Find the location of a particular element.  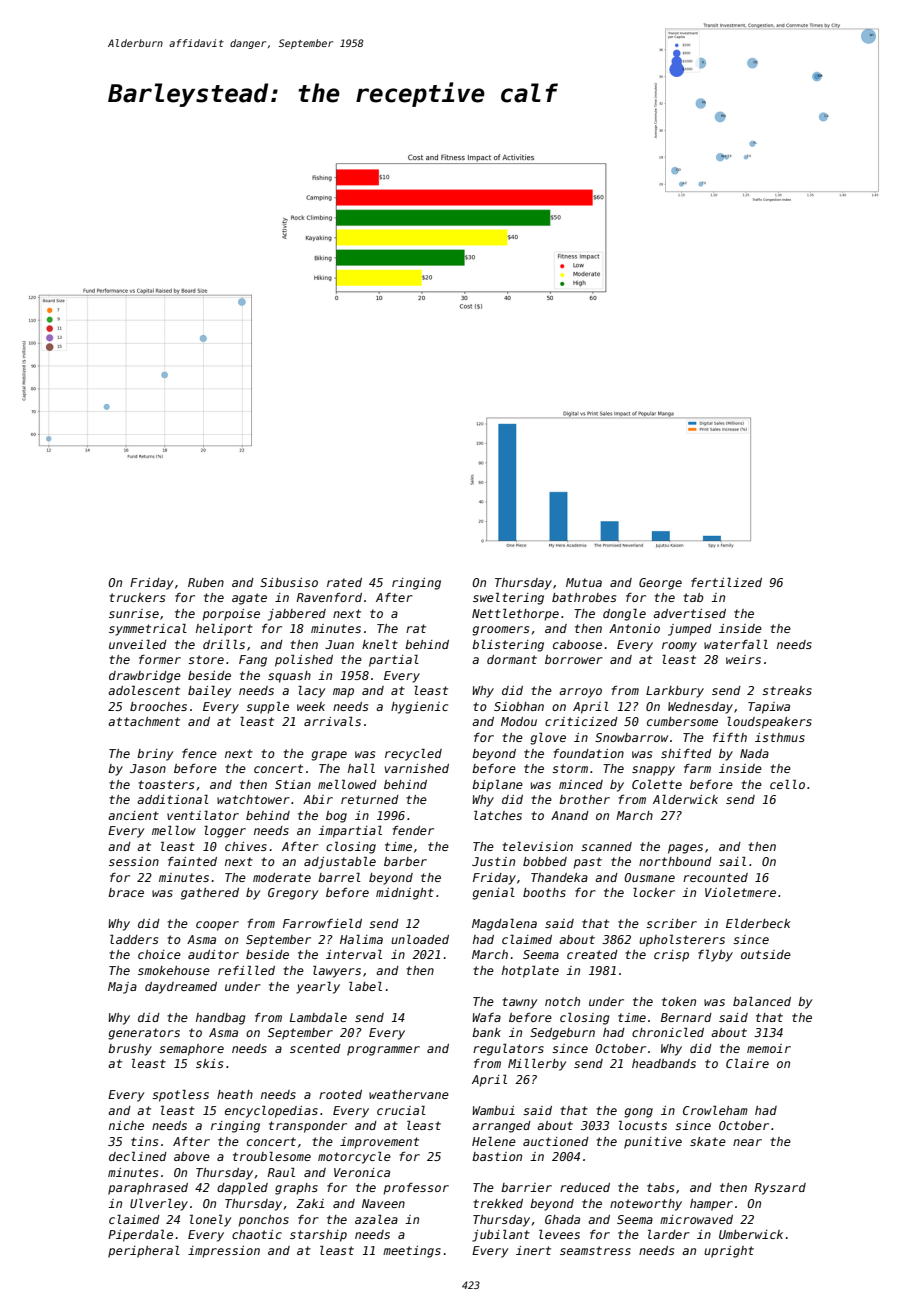

arrivals is located at coordinates (332, 721).
